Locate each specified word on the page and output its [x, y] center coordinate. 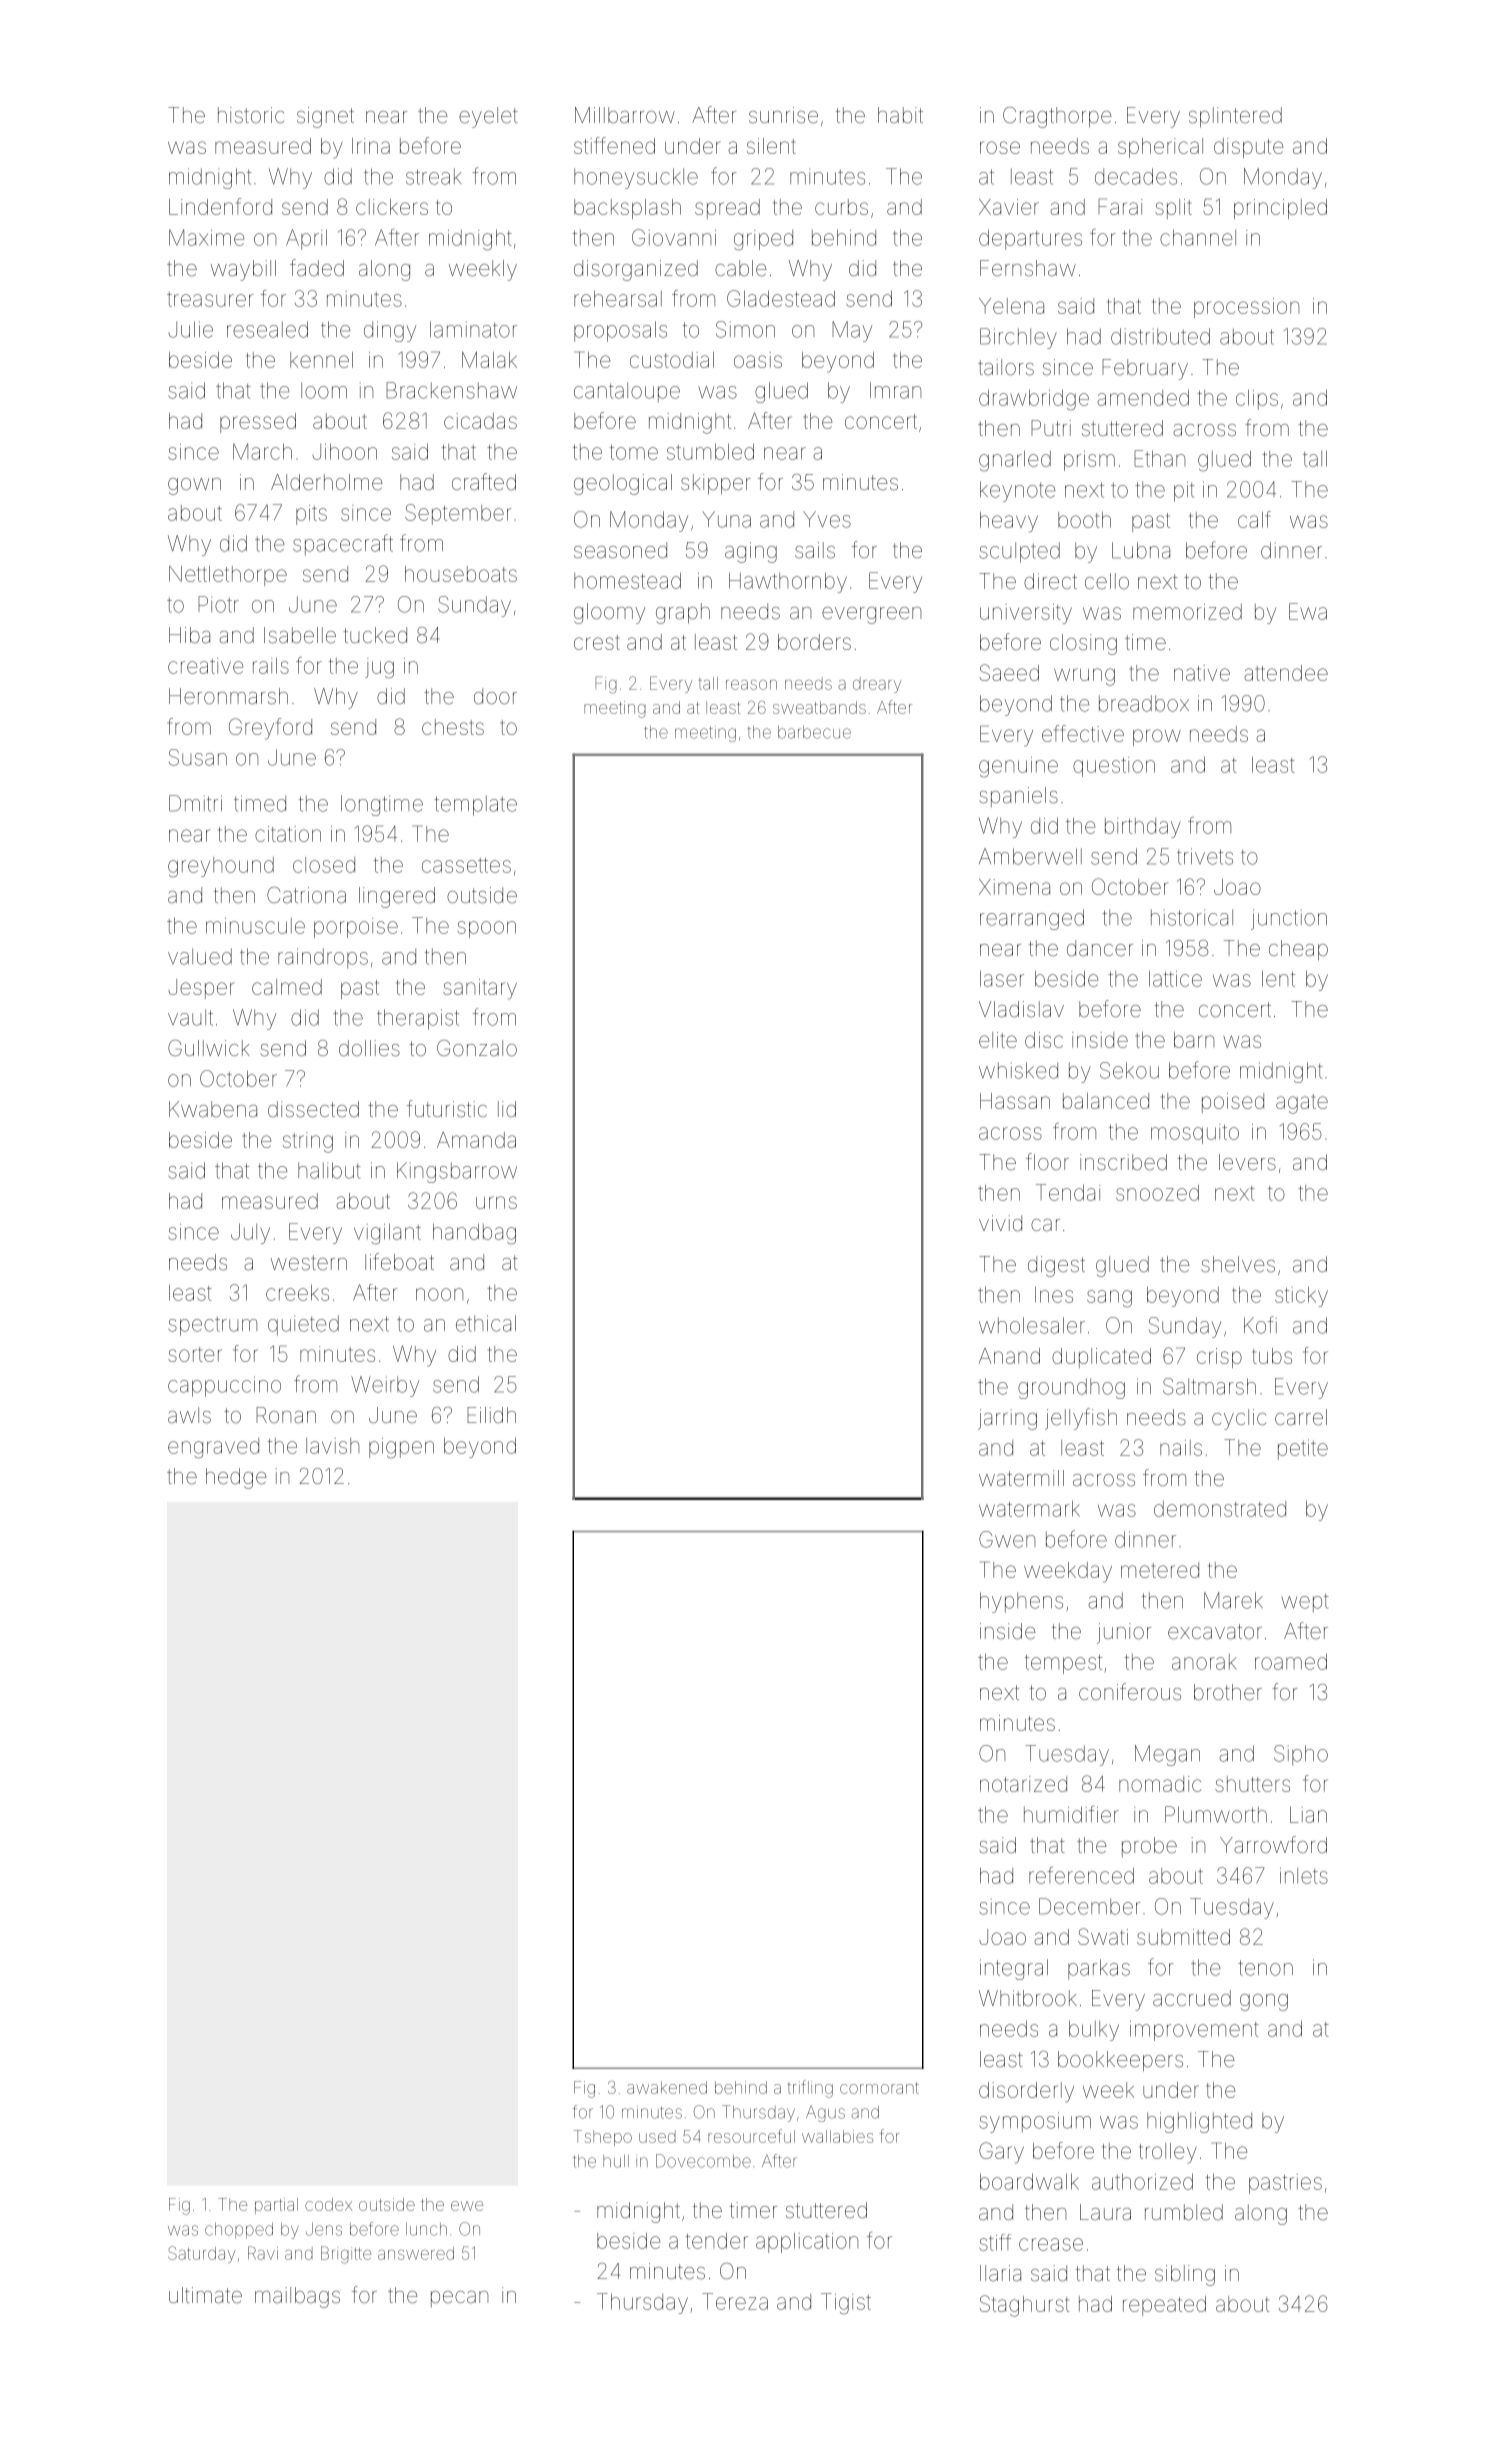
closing [1083, 644]
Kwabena [213, 1109]
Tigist [846, 2303]
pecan [459, 2299]
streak [433, 176]
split [1173, 209]
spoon [486, 929]
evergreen [871, 615]
